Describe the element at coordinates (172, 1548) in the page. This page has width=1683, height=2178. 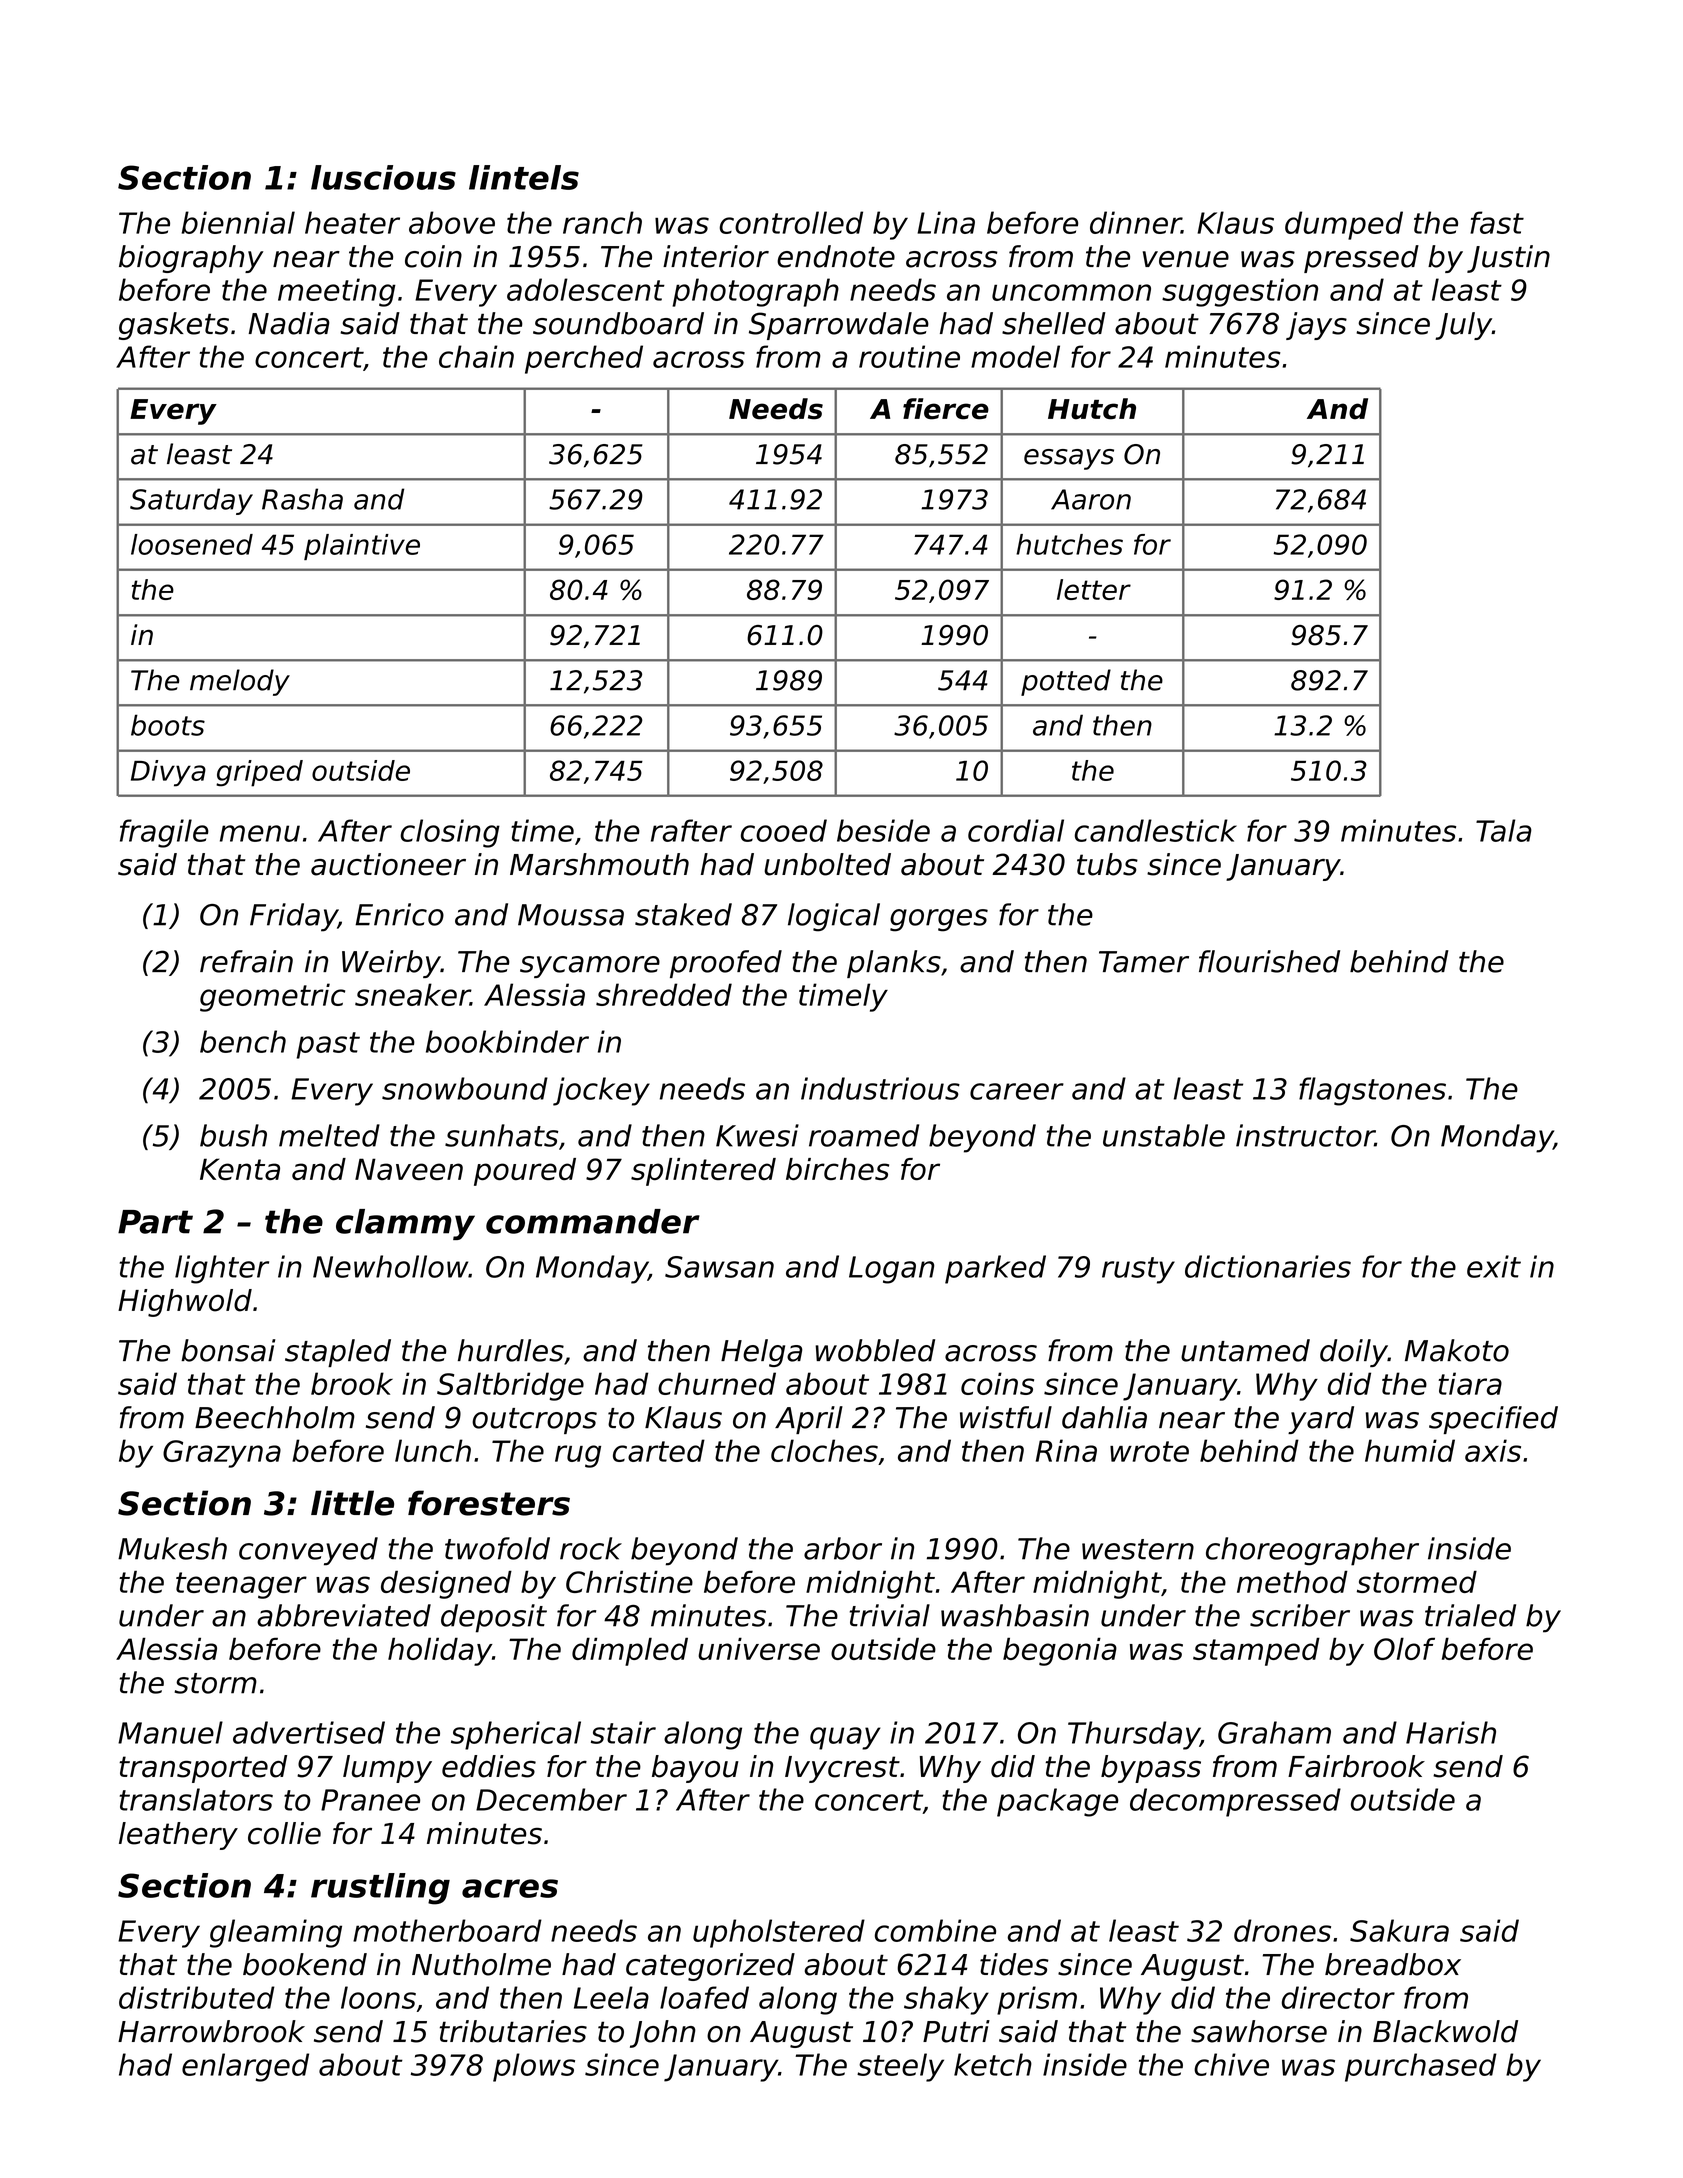
I see `Mukesh` at that location.
